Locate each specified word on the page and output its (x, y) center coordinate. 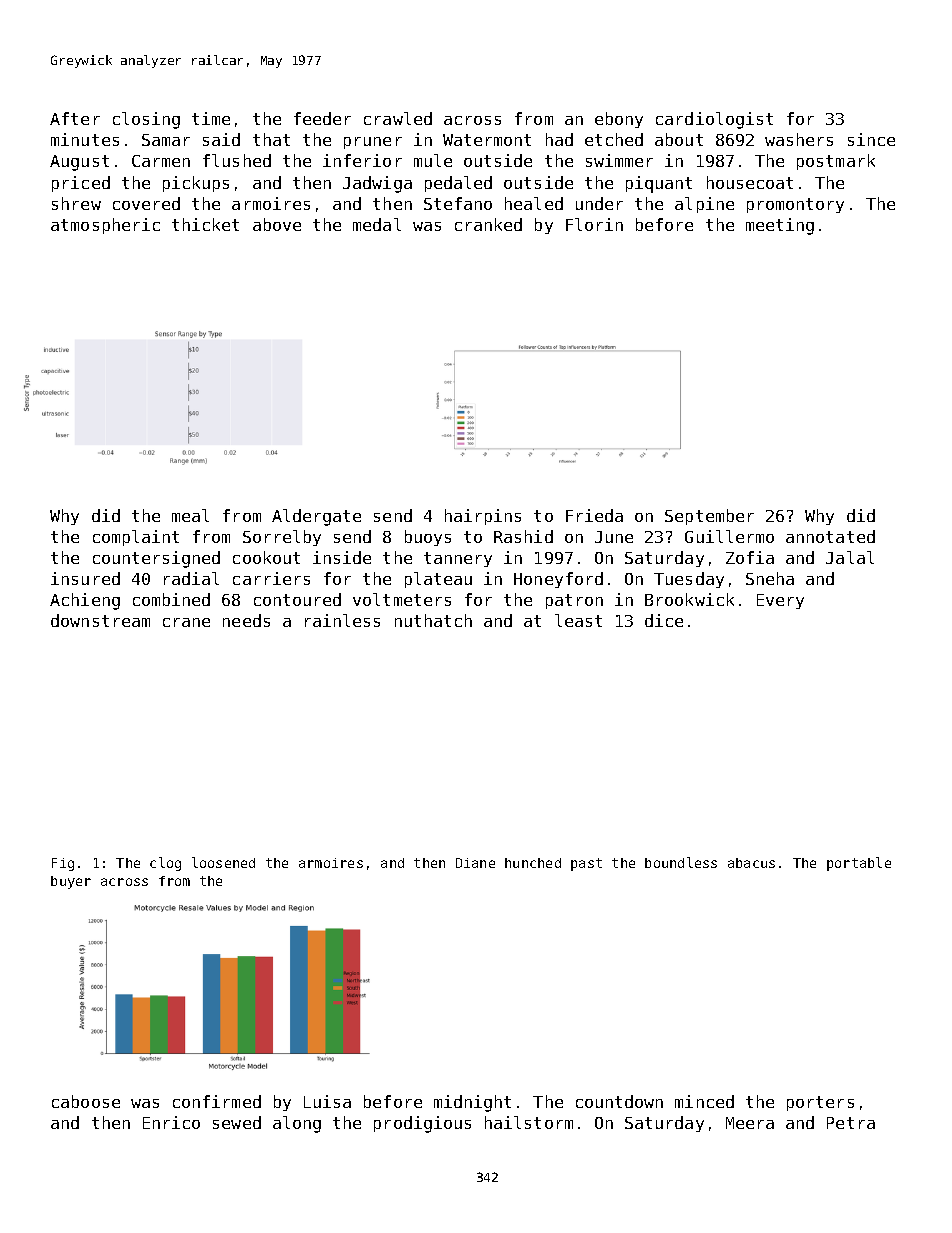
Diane (475, 863)
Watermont (487, 140)
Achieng (85, 601)
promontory (795, 205)
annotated (830, 536)
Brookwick (689, 599)
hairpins (483, 517)
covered (146, 203)
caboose (86, 1101)
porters (820, 1103)
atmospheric (105, 226)
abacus (751, 863)
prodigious (422, 1124)
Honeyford (558, 580)
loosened (223, 862)
